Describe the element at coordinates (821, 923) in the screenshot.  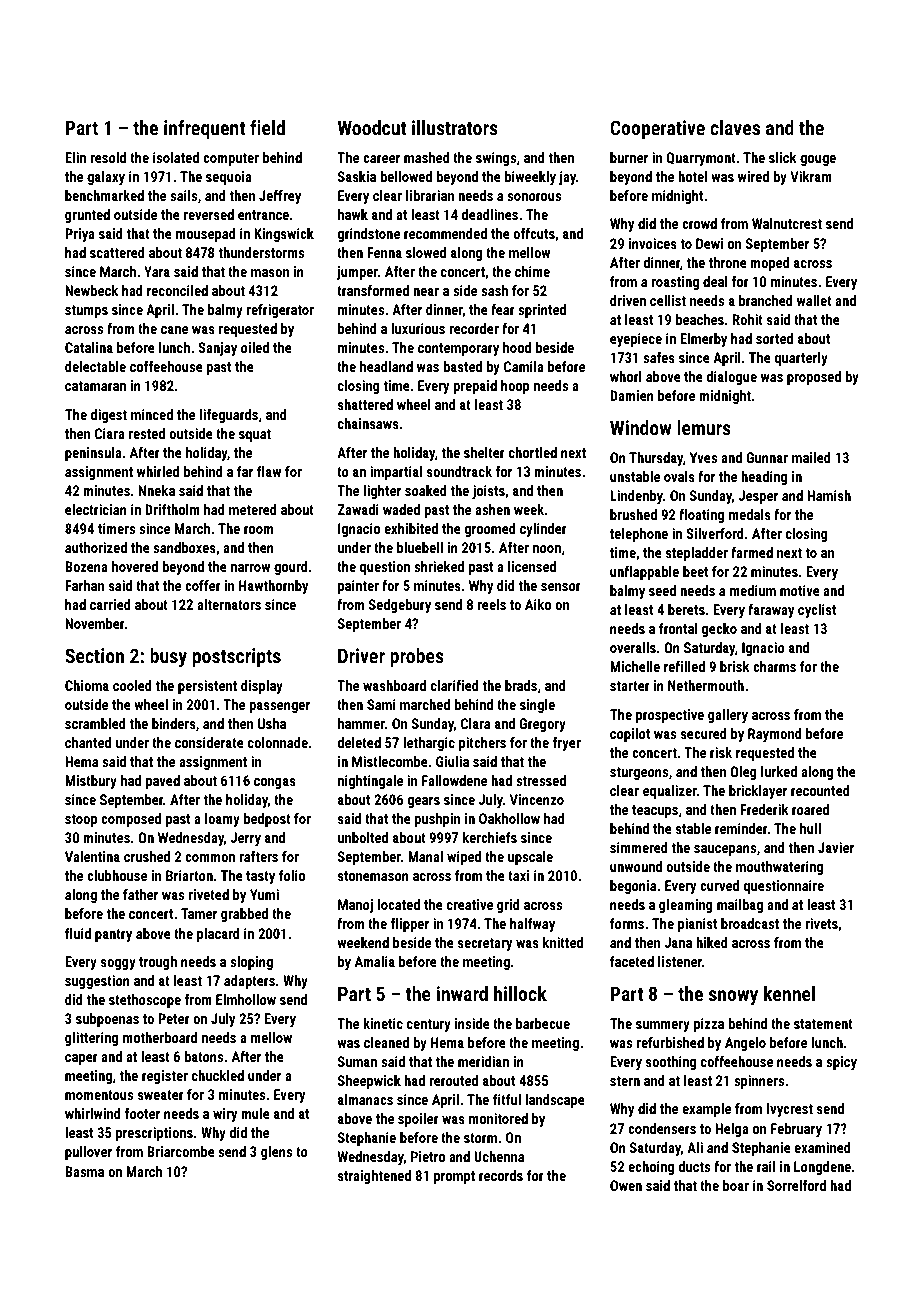
I see `rivets` at that location.
